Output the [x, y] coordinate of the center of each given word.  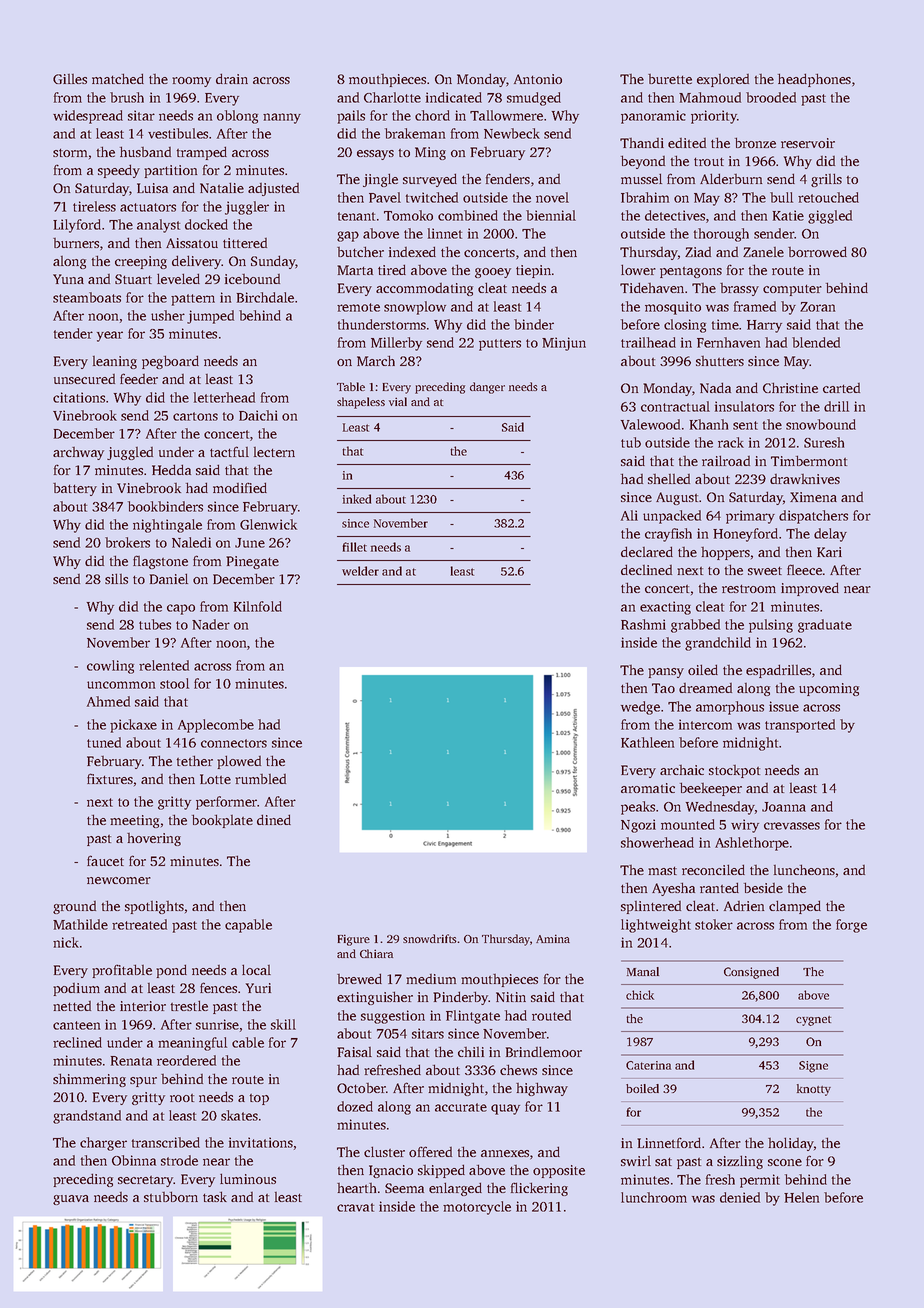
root [182, 1098]
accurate [461, 1107]
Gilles [70, 79]
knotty [814, 1090]
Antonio [538, 79]
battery [75, 489]
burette [670, 79]
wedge [640, 708]
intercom [705, 724]
